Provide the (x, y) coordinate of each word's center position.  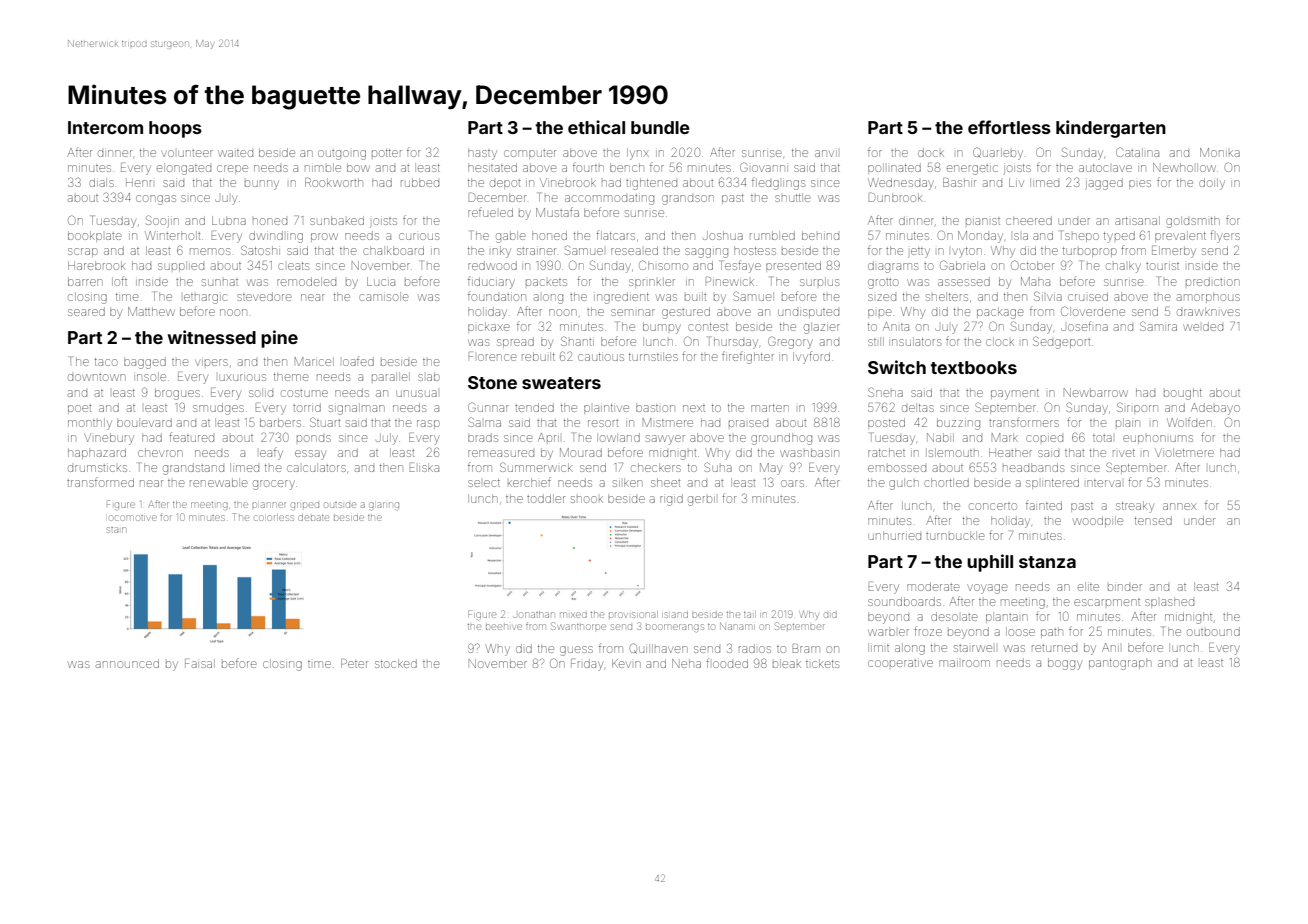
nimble (323, 167)
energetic (972, 170)
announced (127, 663)
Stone (492, 382)
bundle (660, 127)
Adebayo (1215, 409)
